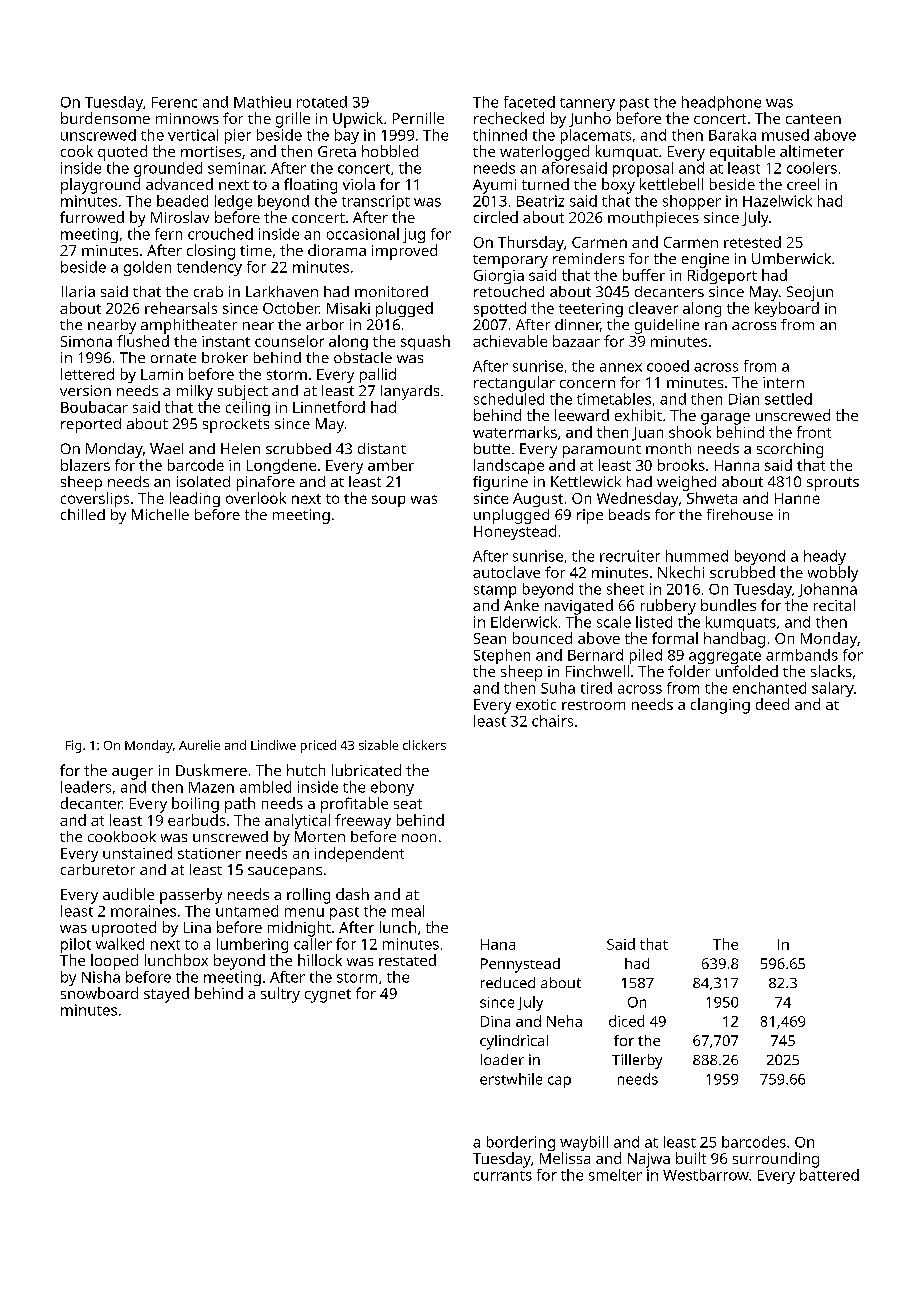  I want to click on deed, so click(772, 704).
